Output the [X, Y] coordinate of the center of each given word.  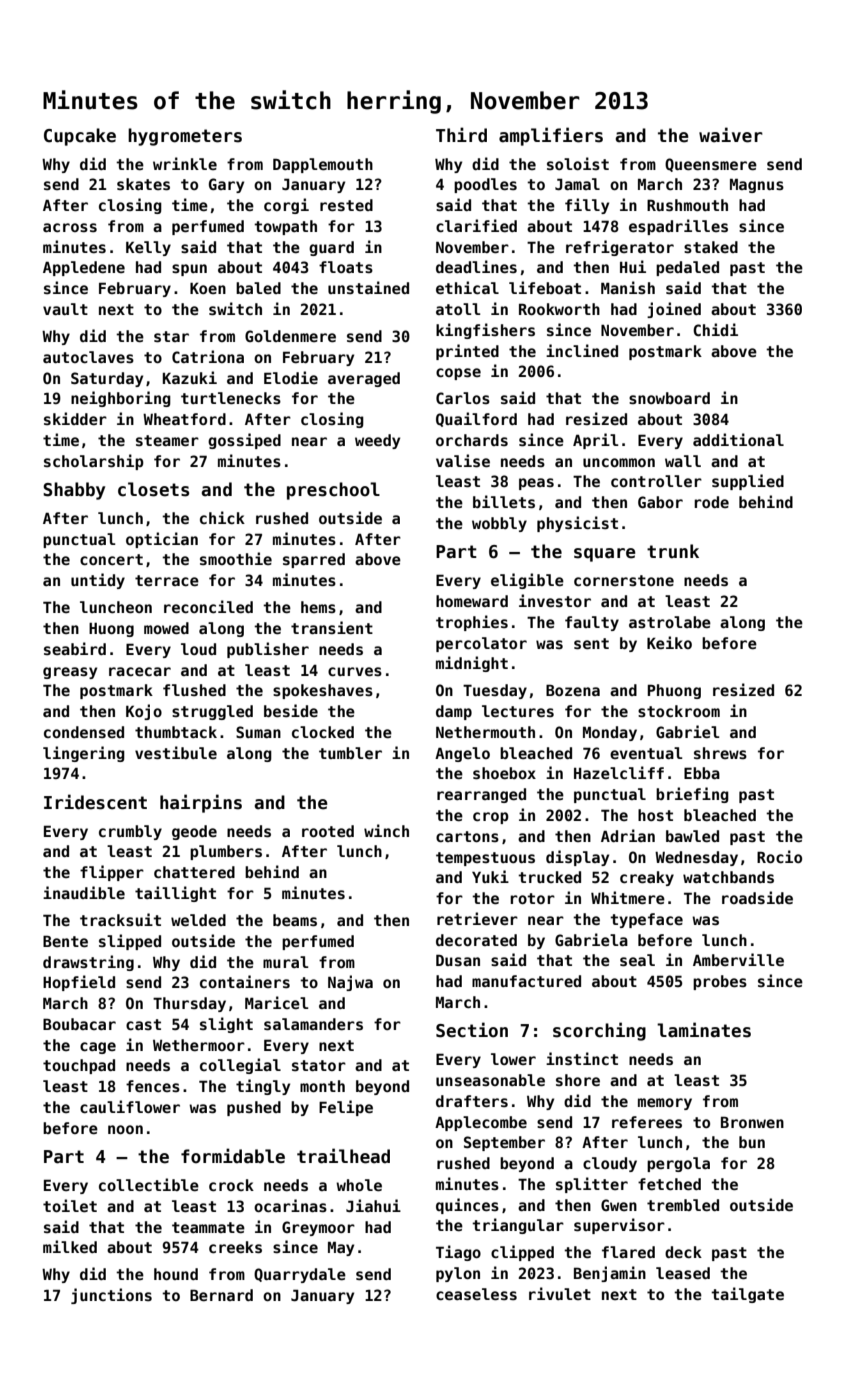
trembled [683, 1205]
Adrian [628, 835]
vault [65, 309]
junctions [111, 1296]
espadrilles [678, 227]
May [341, 1248]
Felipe [346, 1108]
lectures [518, 711]
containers [245, 981]
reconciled [208, 606]
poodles [485, 185]
